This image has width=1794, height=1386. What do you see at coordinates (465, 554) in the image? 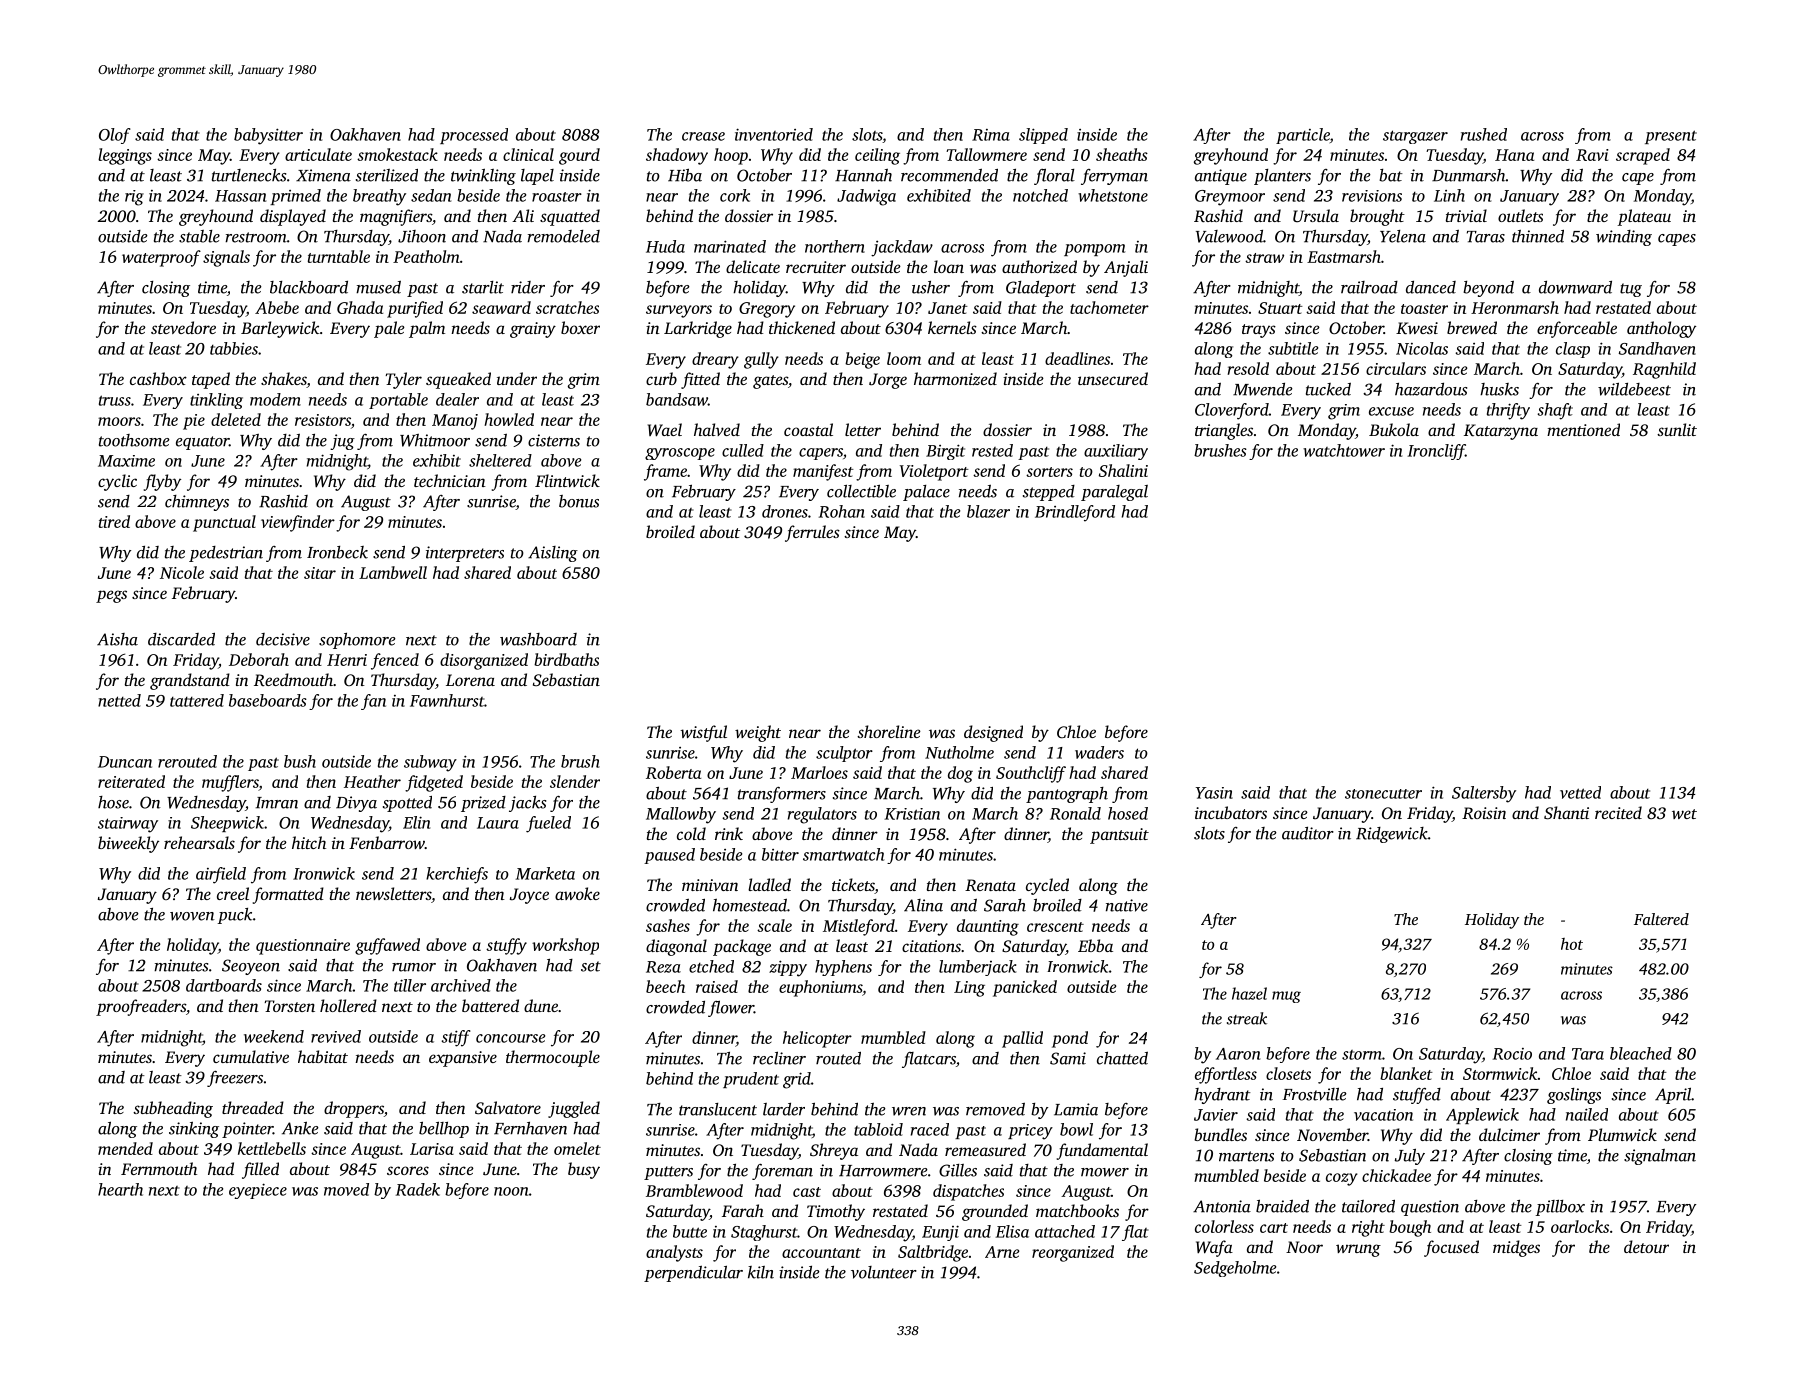
I see `interpreters` at bounding box center [465, 554].
